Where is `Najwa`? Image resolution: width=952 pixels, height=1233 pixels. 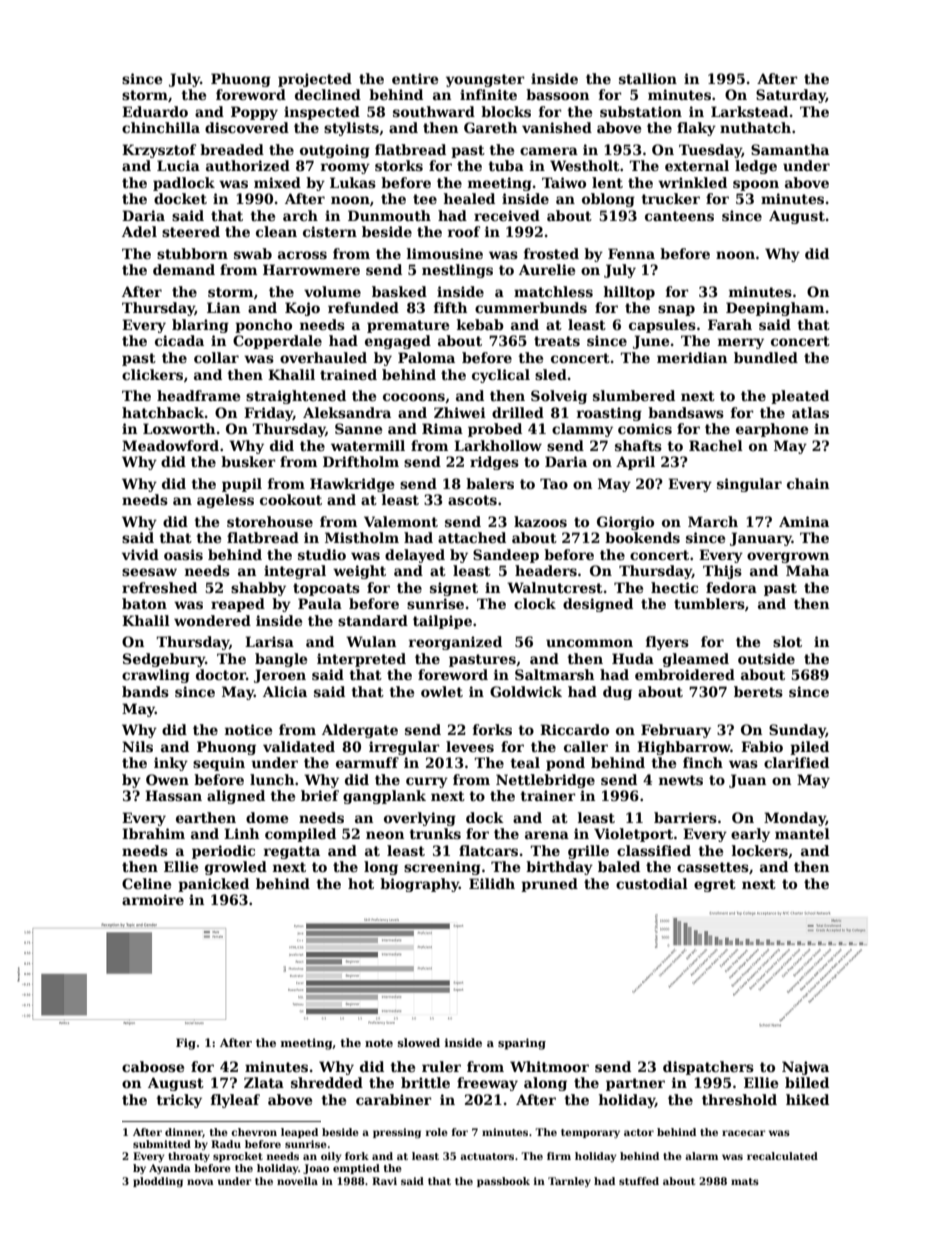
Najwa is located at coordinates (805, 1068).
